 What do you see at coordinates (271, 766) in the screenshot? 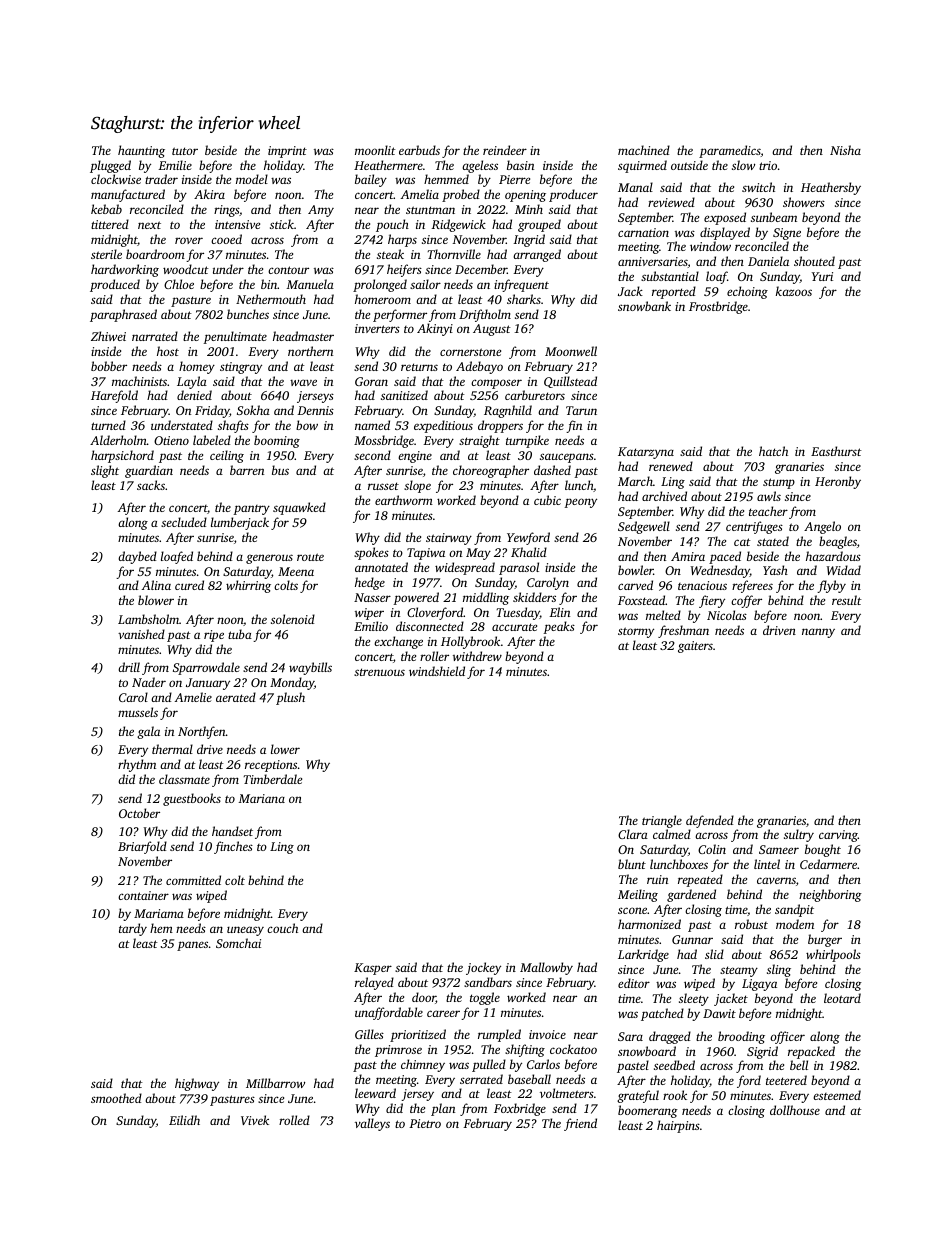
I see `receptions` at bounding box center [271, 766].
